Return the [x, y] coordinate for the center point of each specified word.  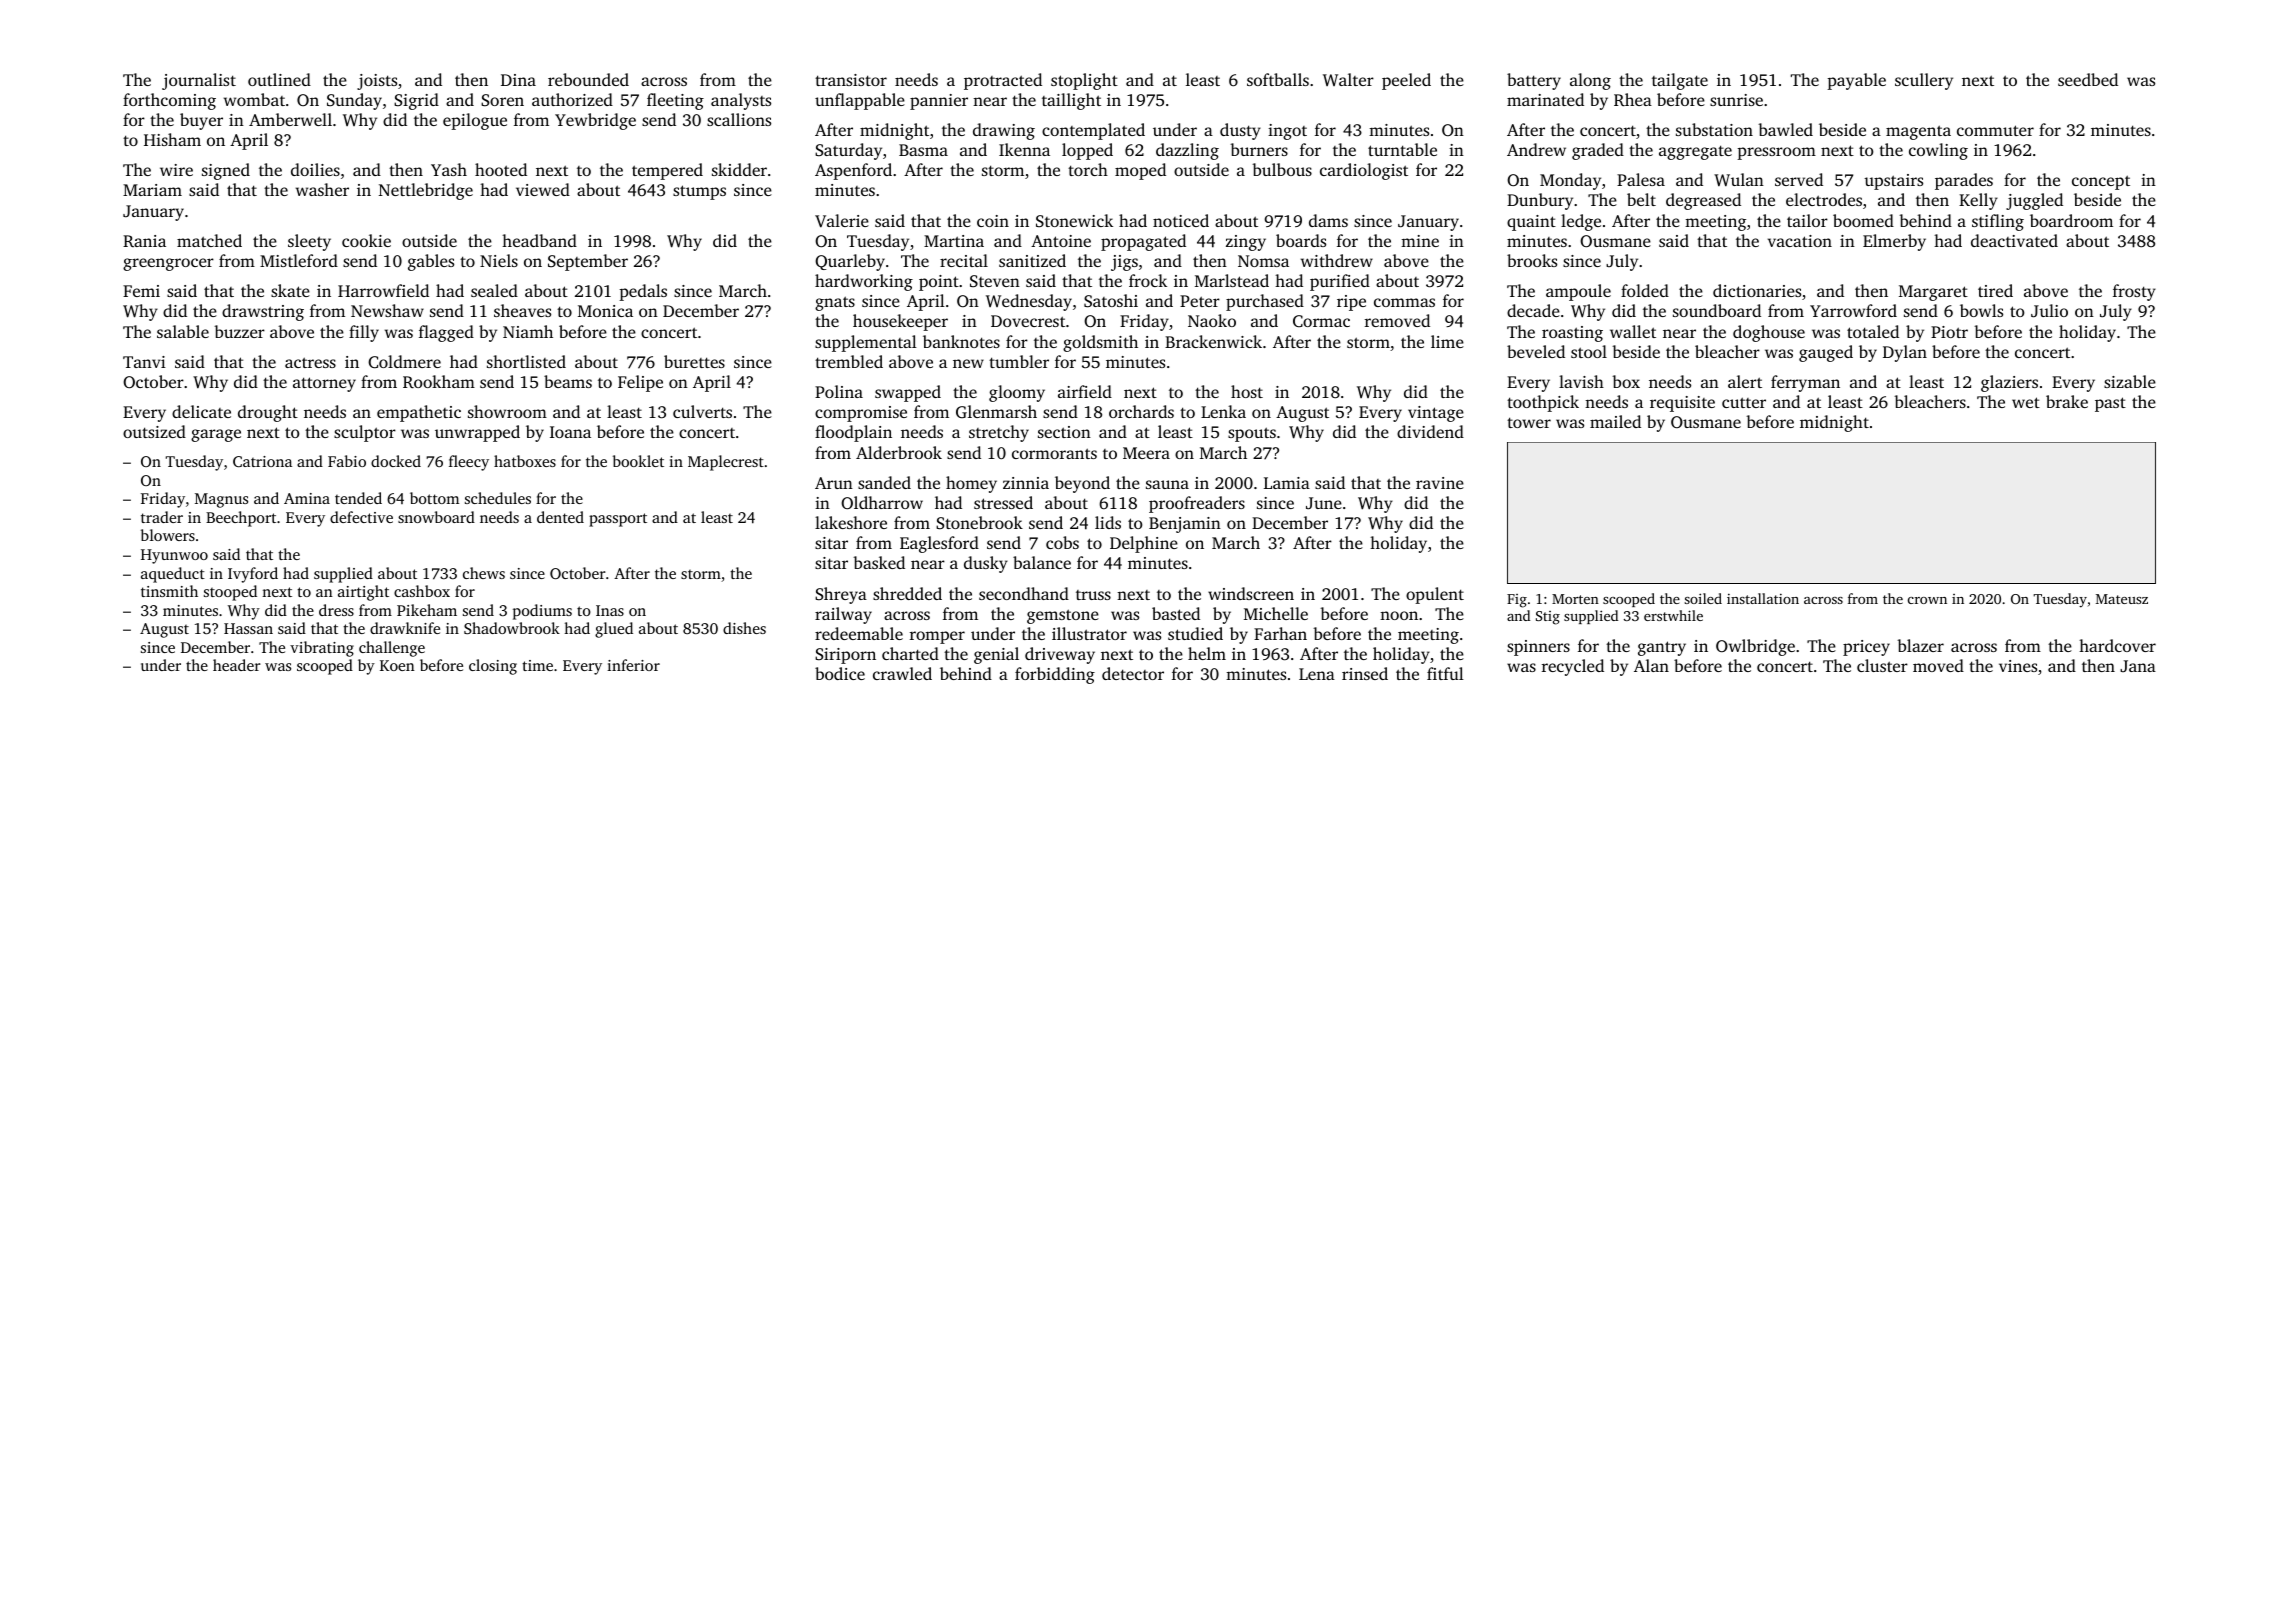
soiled [1703, 598]
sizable [2130, 381]
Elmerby [1894, 242]
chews [484, 573]
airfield [1085, 391]
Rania [144, 241]
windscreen [1251, 593]
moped [1140, 171]
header [237, 665]
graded [1598, 151]
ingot [1287, 132]
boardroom [2071, 220]
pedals [643, 292]
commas [1404, 302]
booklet [638, 461]
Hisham [172, 139]
